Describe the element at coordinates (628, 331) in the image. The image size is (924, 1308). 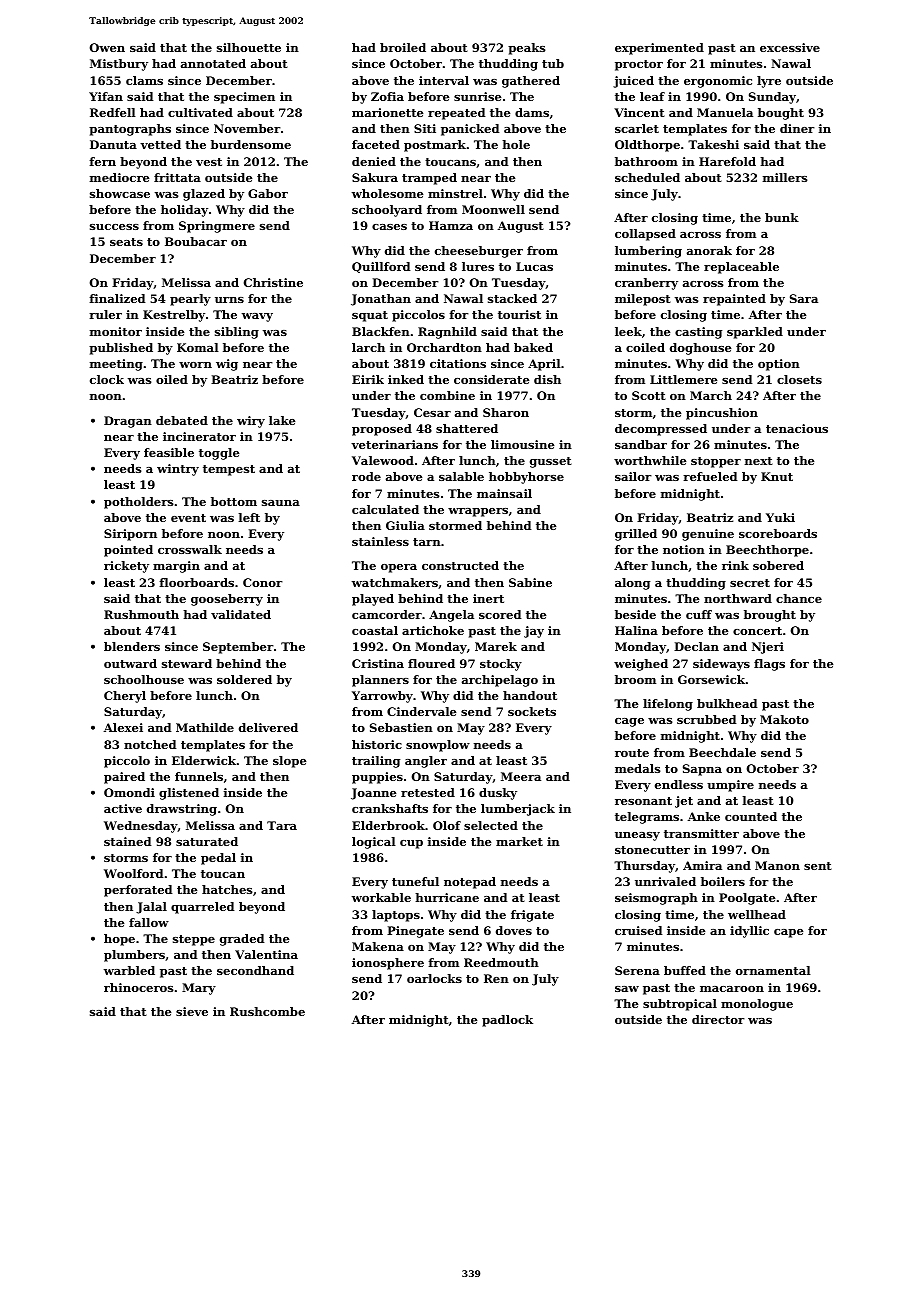
I see `leek` at that location.
